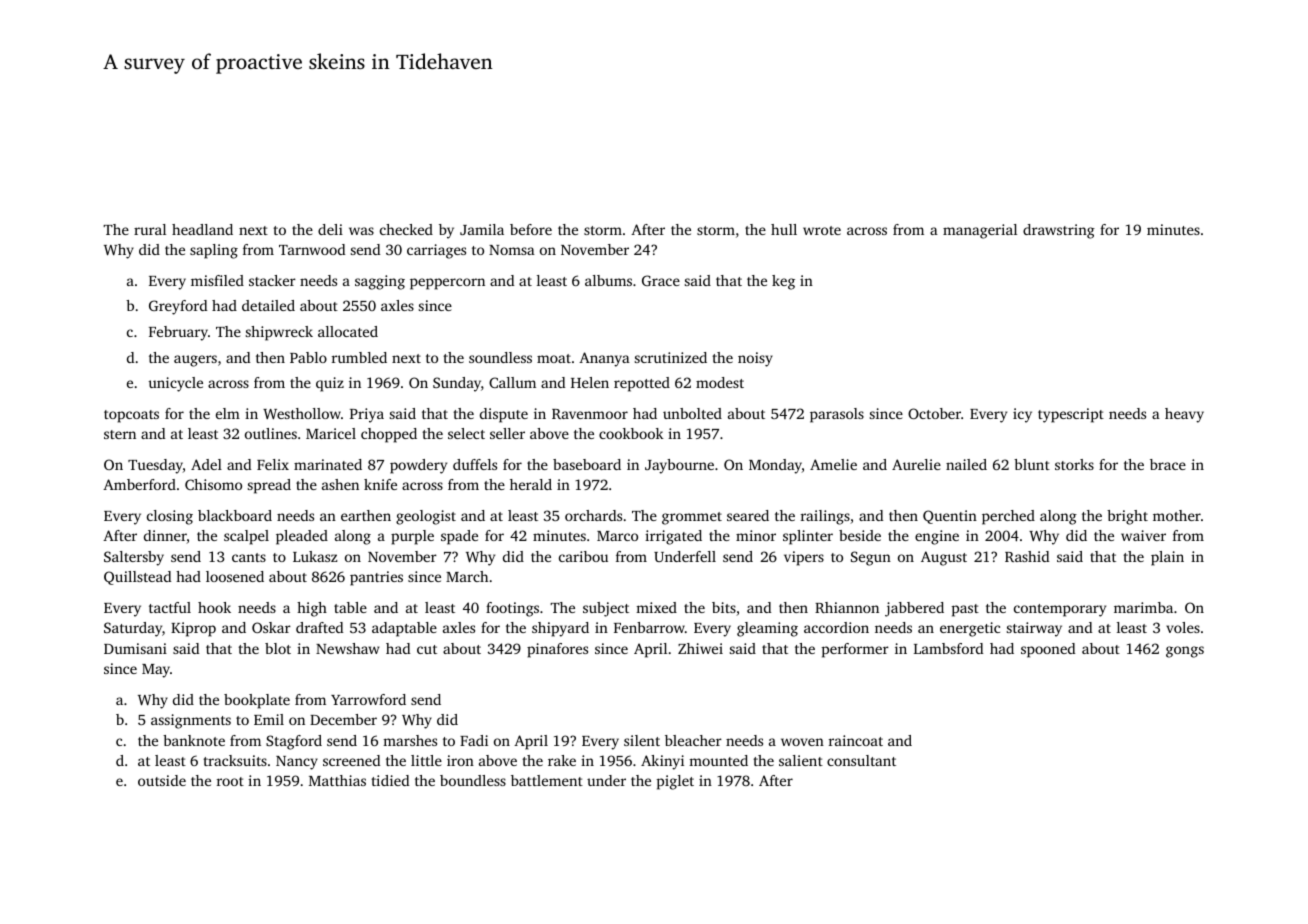  Describe the element at coordinates (1071, 415) in the page. I see `typescript` at that location.
